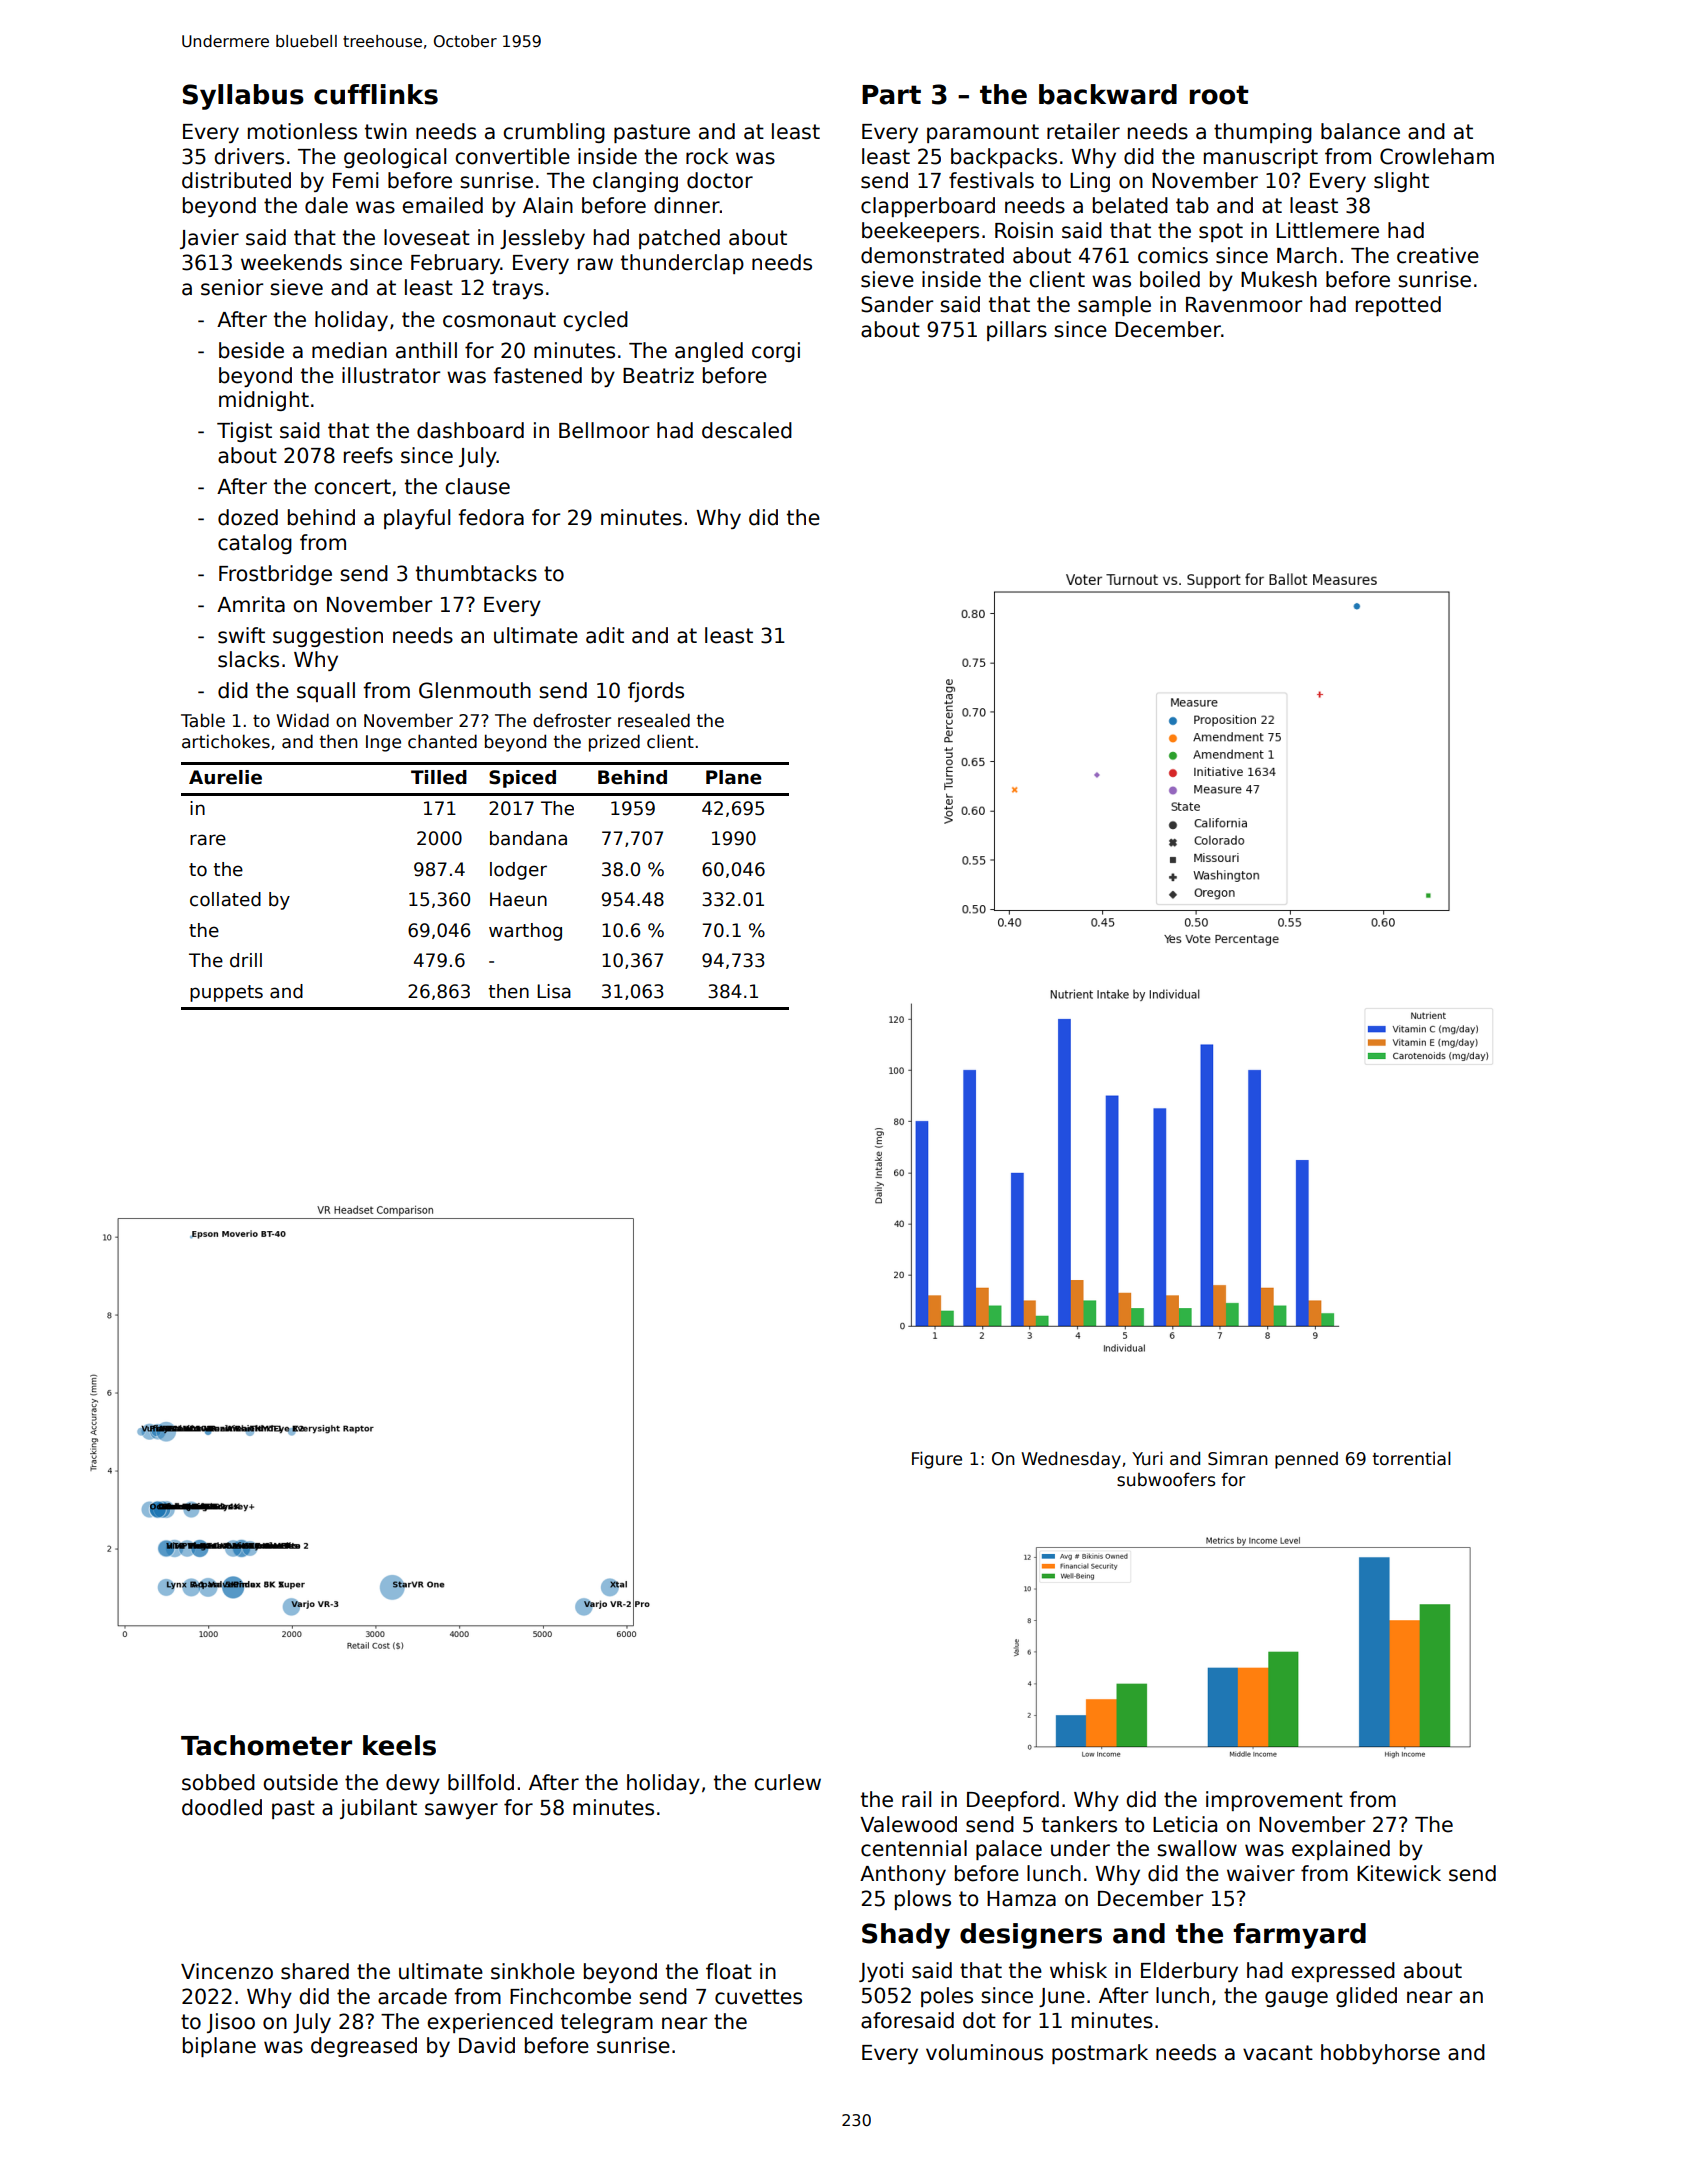 Image resolution: width=1683 pixels, height=2178 pixels. I want to click on degreased, so click(364, 2047).
